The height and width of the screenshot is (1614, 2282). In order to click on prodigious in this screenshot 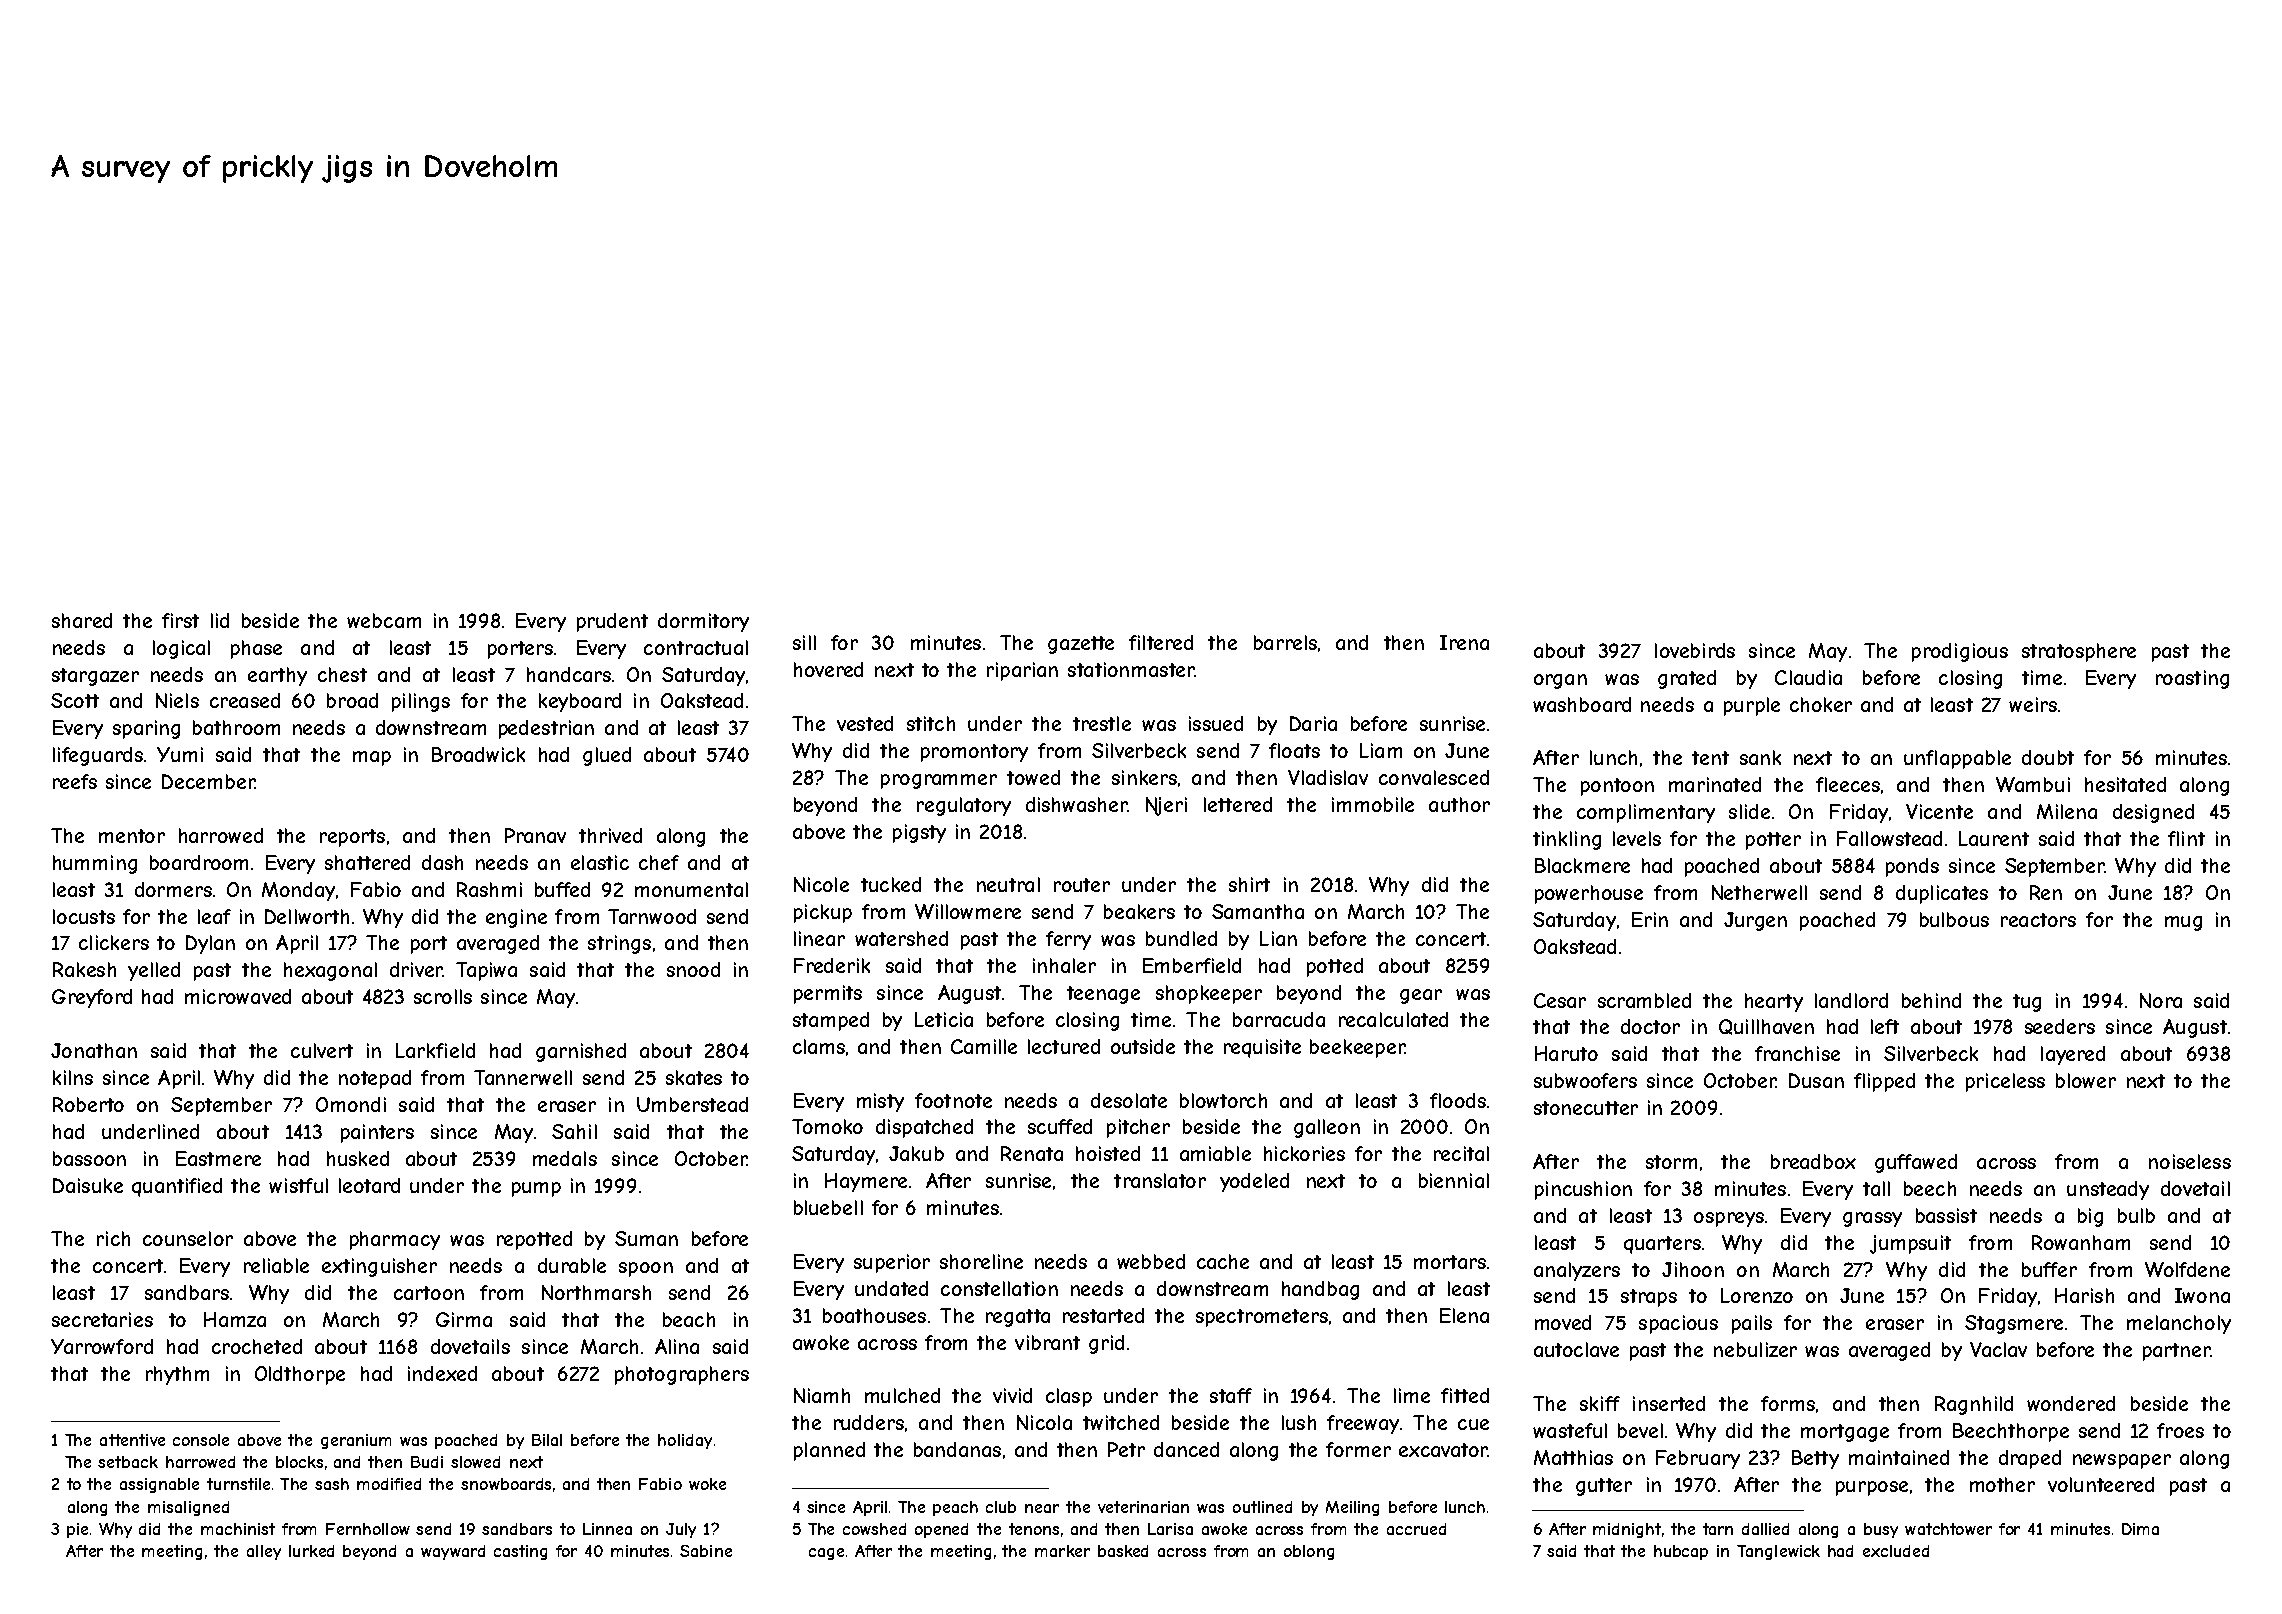, I will do `click(1960, 652)`.
